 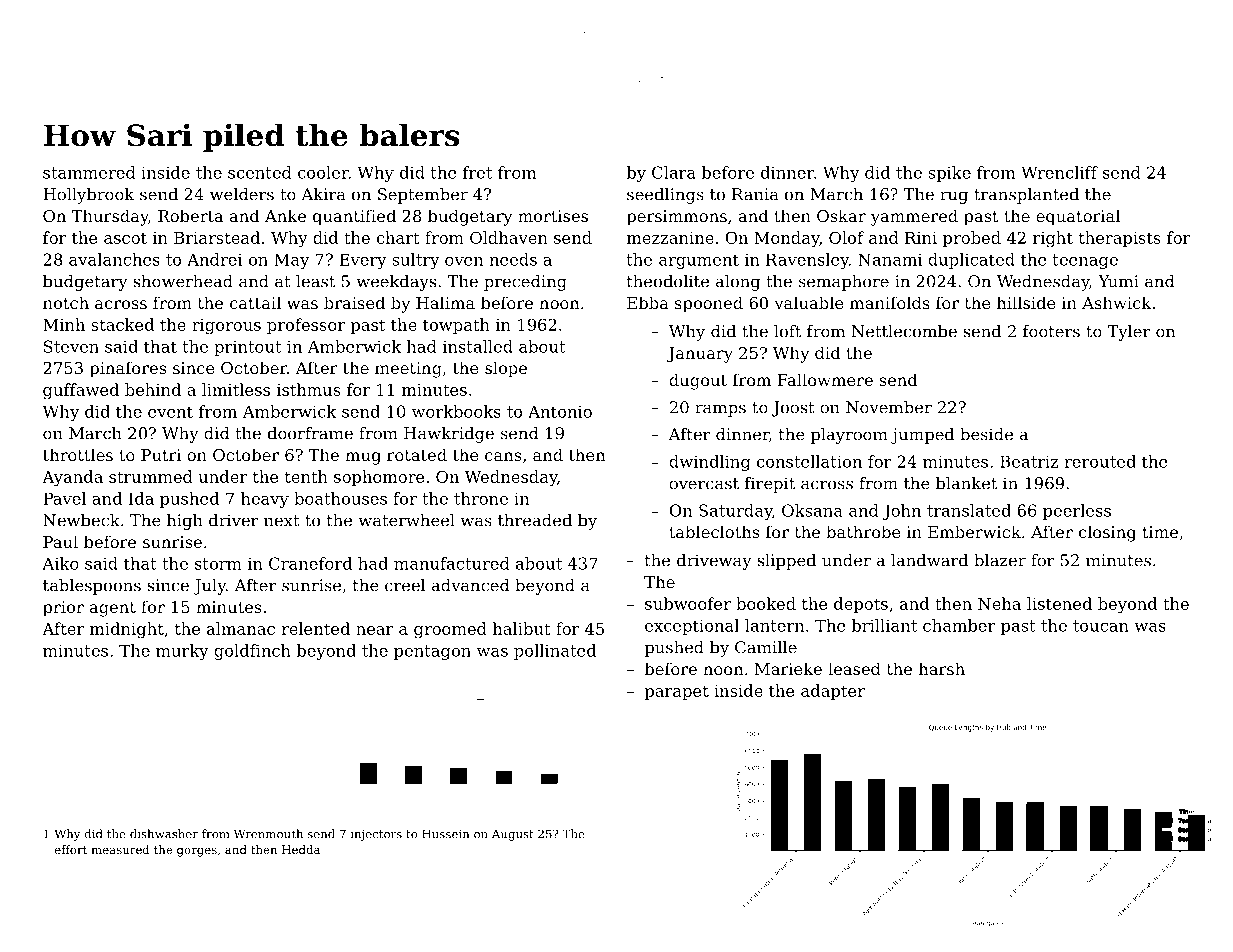 I want to click on spike, so click(x=949, y=174).
